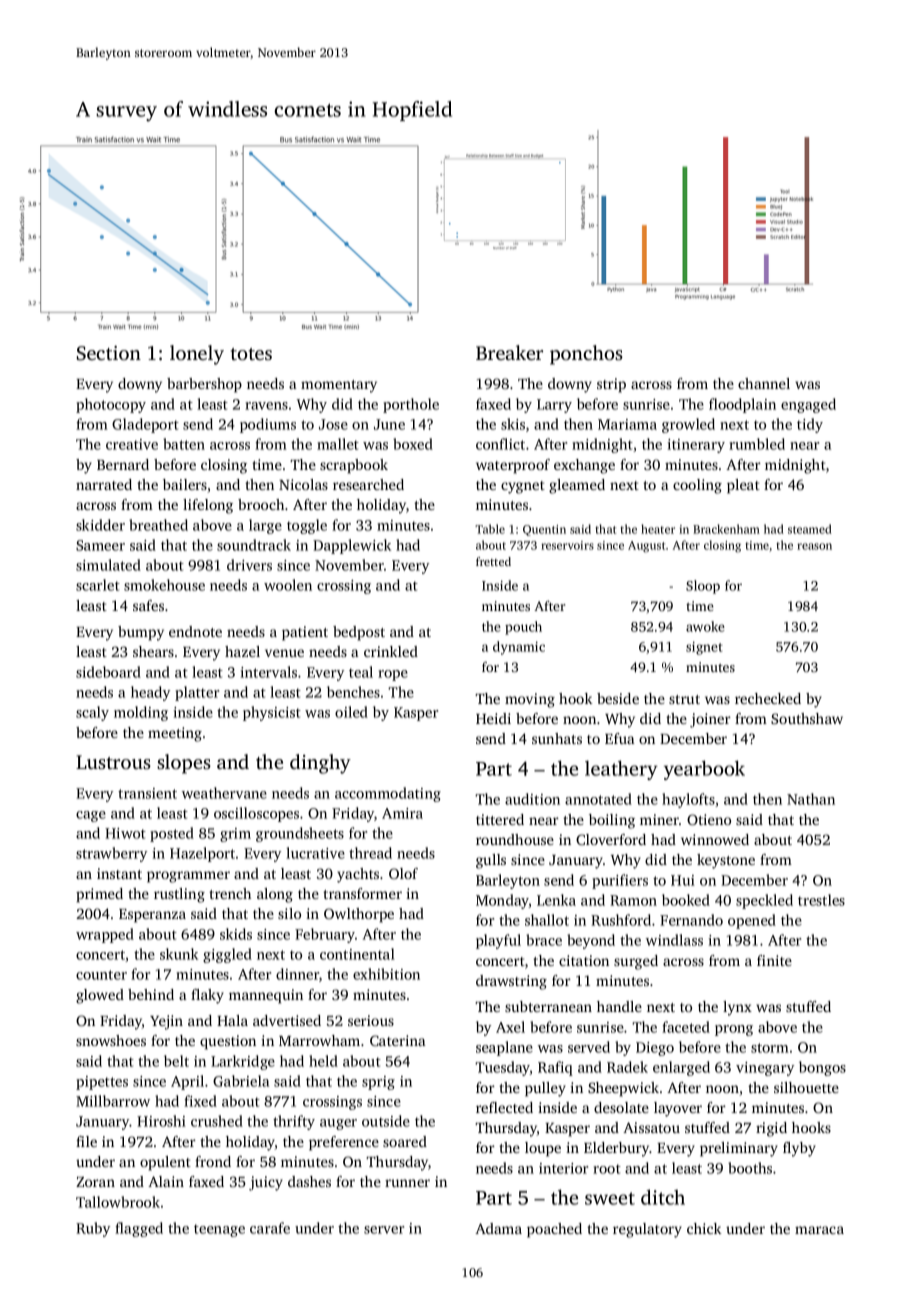 This screenshot has width=924, height=1308. What do you see at coordinates (686, 900) in the screenshot?
I see `booked` at bounding box center [686, 900].
